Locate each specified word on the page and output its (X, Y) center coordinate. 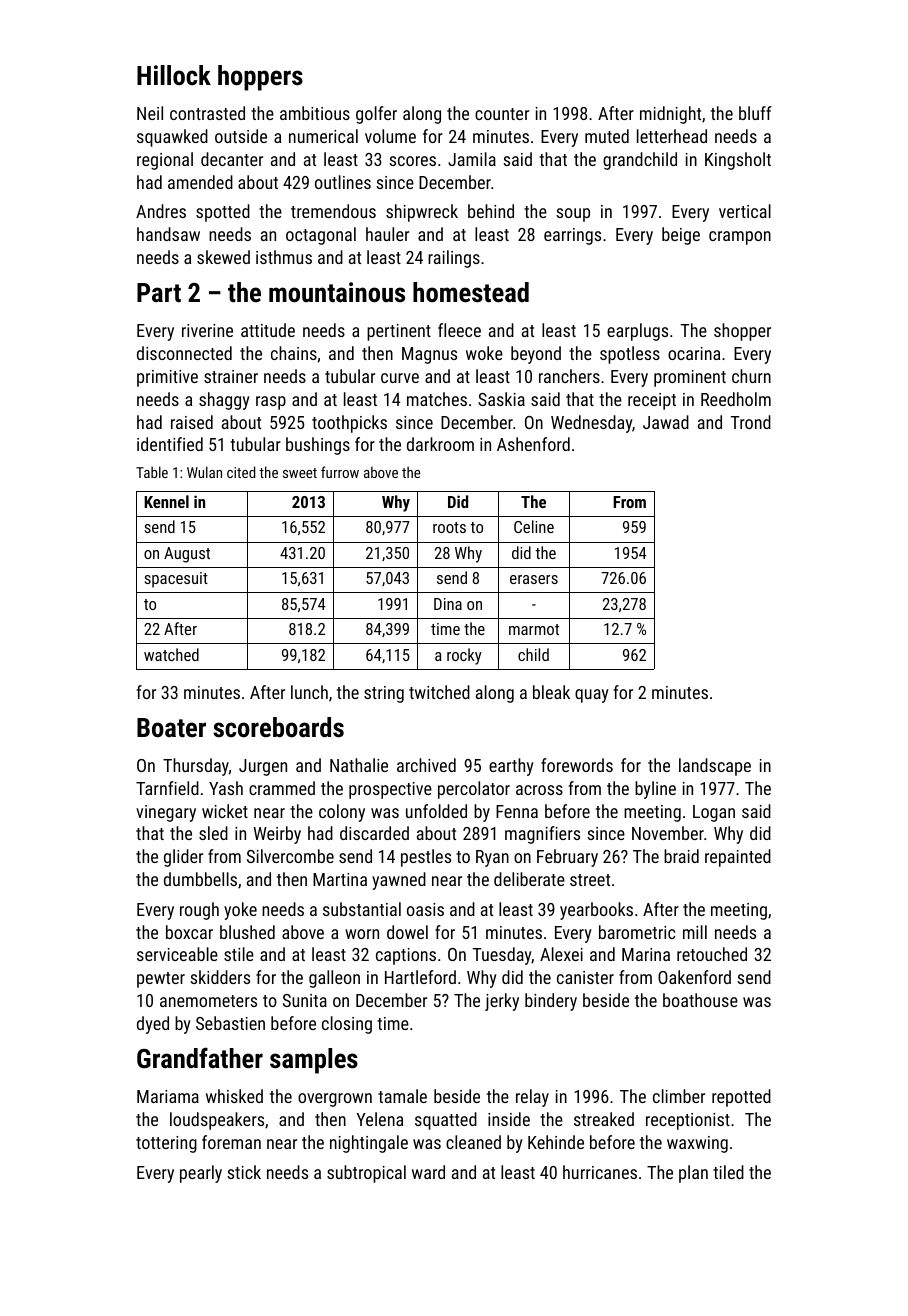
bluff (755, 113)
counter (502, 114)
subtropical (366, 1174)
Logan (714, 813)
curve (400, 378)
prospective (390, 790)
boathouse (700, 1000)
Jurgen (263, 767)
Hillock (174, 75)
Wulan (204, 472)
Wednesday (591, 424)
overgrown (335, 1100)
